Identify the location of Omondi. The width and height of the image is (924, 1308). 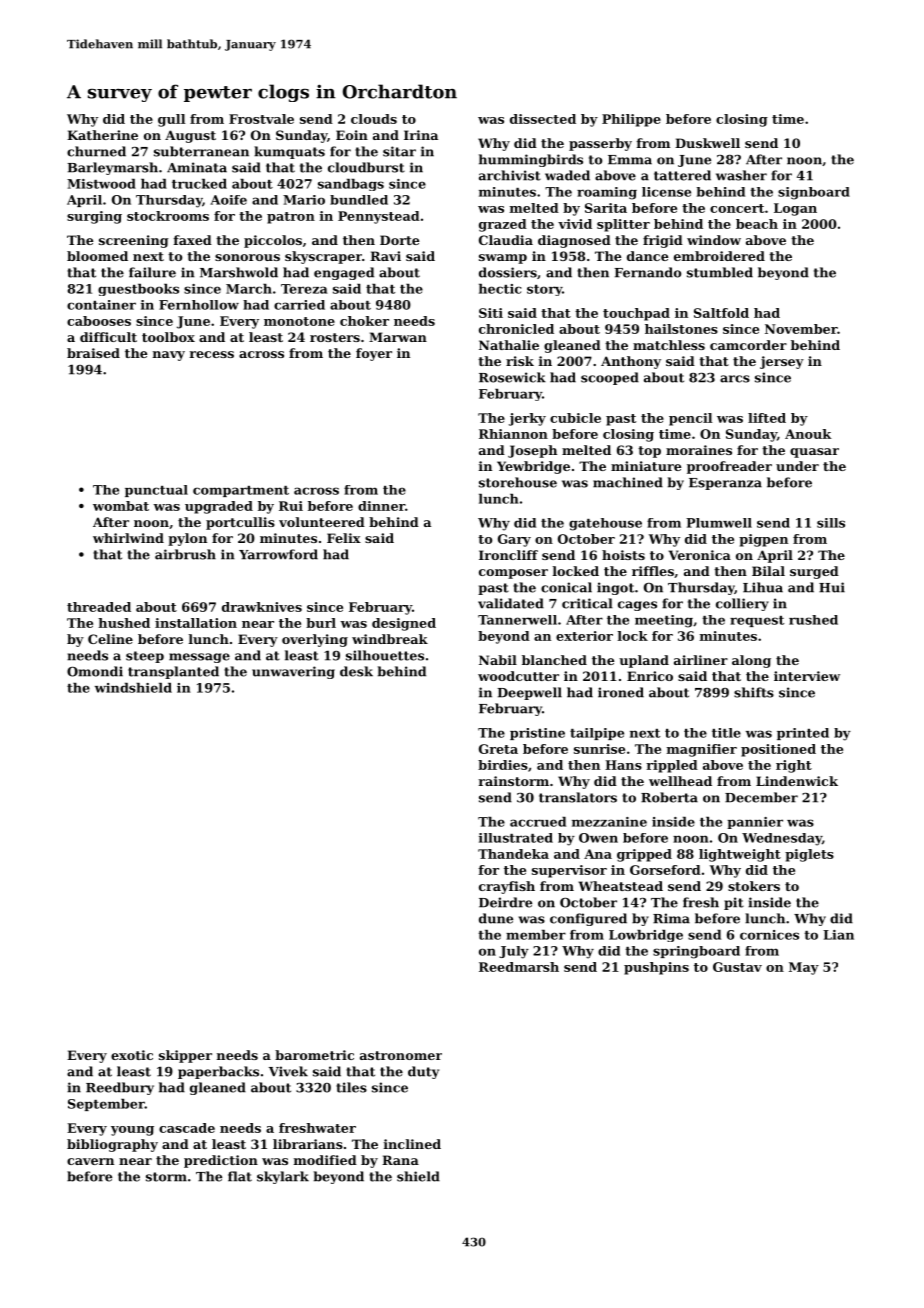
(95, 671).
